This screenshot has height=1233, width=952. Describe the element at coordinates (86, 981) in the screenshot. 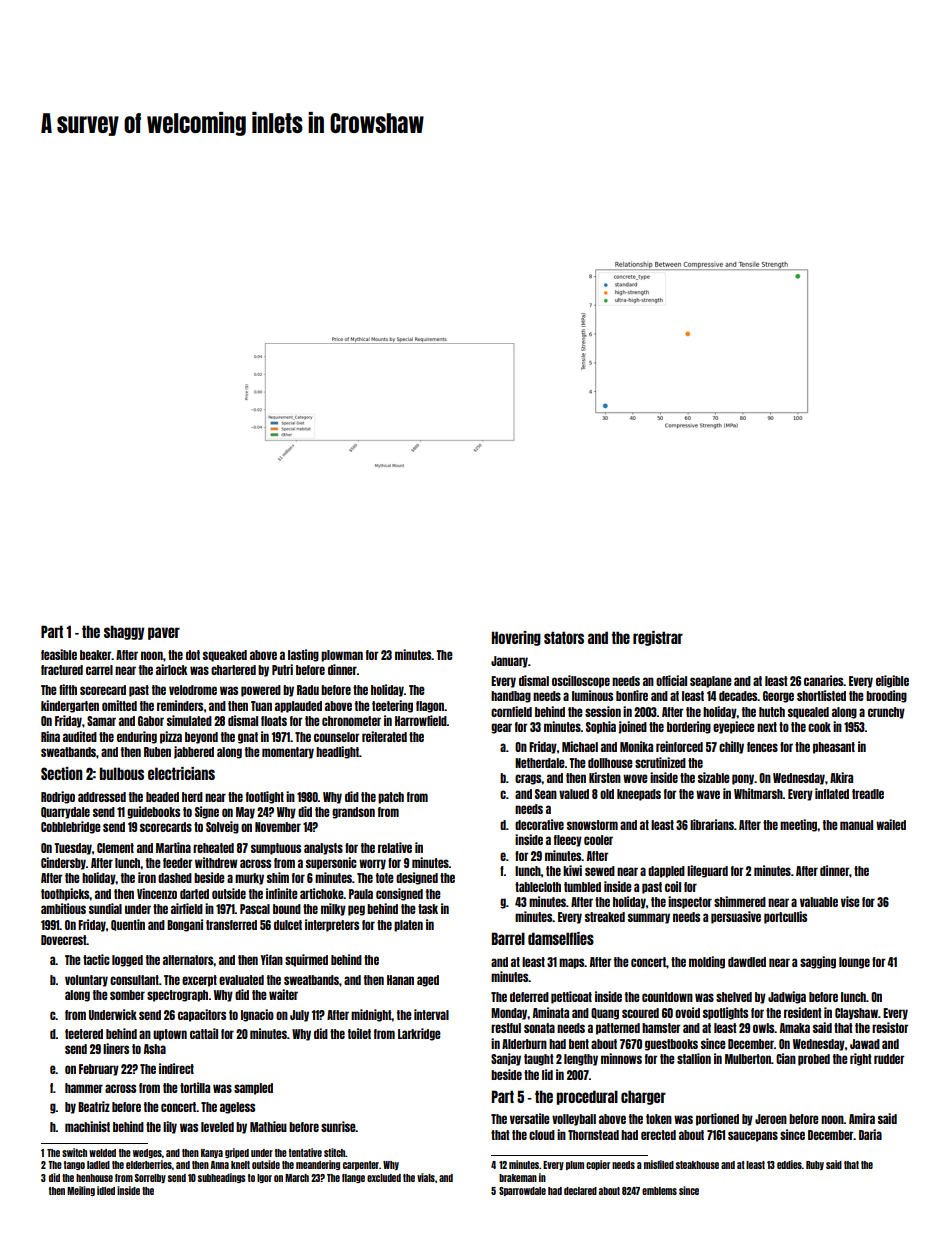

I see `voluntary` at that location.
